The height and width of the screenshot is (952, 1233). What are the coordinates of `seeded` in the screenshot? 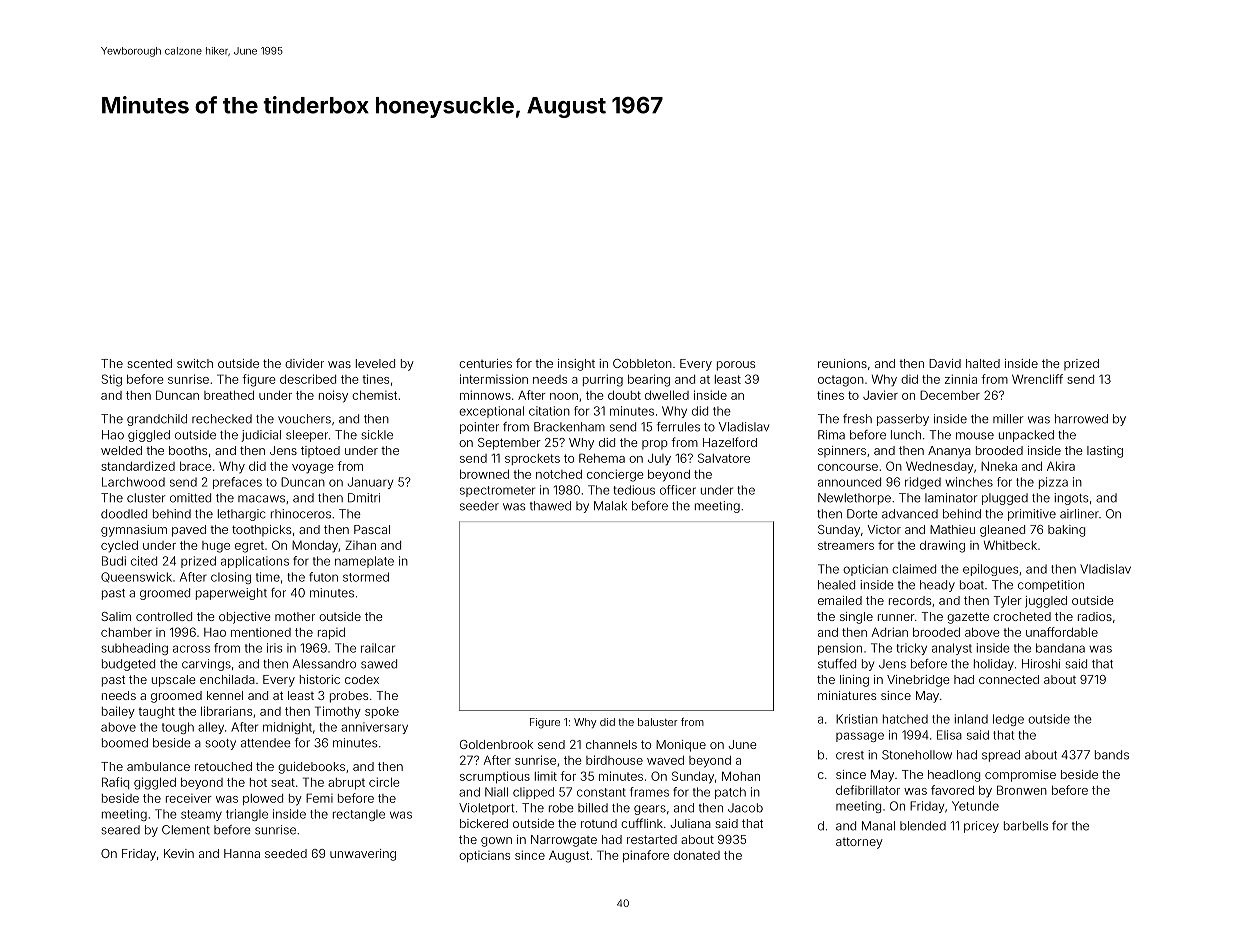 It's located at (286, 853).
